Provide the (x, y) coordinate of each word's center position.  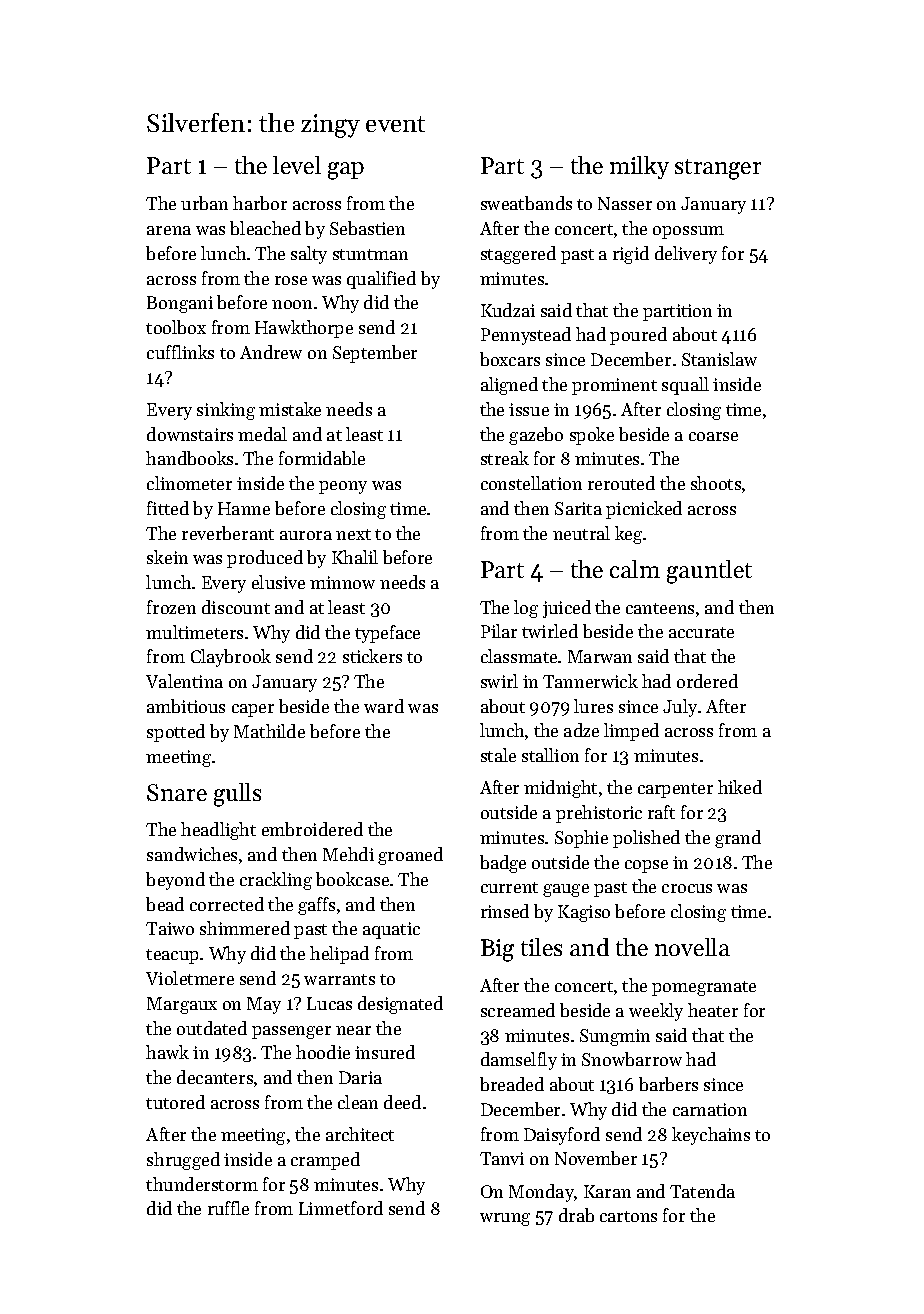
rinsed (505, 911)
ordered (707, 681)
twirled (550, 631)
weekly (656, 1012)
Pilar (499, 631)
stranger (718, 169)
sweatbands (526, 203)
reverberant (228, 533)
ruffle (228, 1208)
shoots (716, 483)
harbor (260, 203)
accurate (701, 632)
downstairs (190, 434)
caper (253, 710)
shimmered (245, 928)
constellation (531, 483)
